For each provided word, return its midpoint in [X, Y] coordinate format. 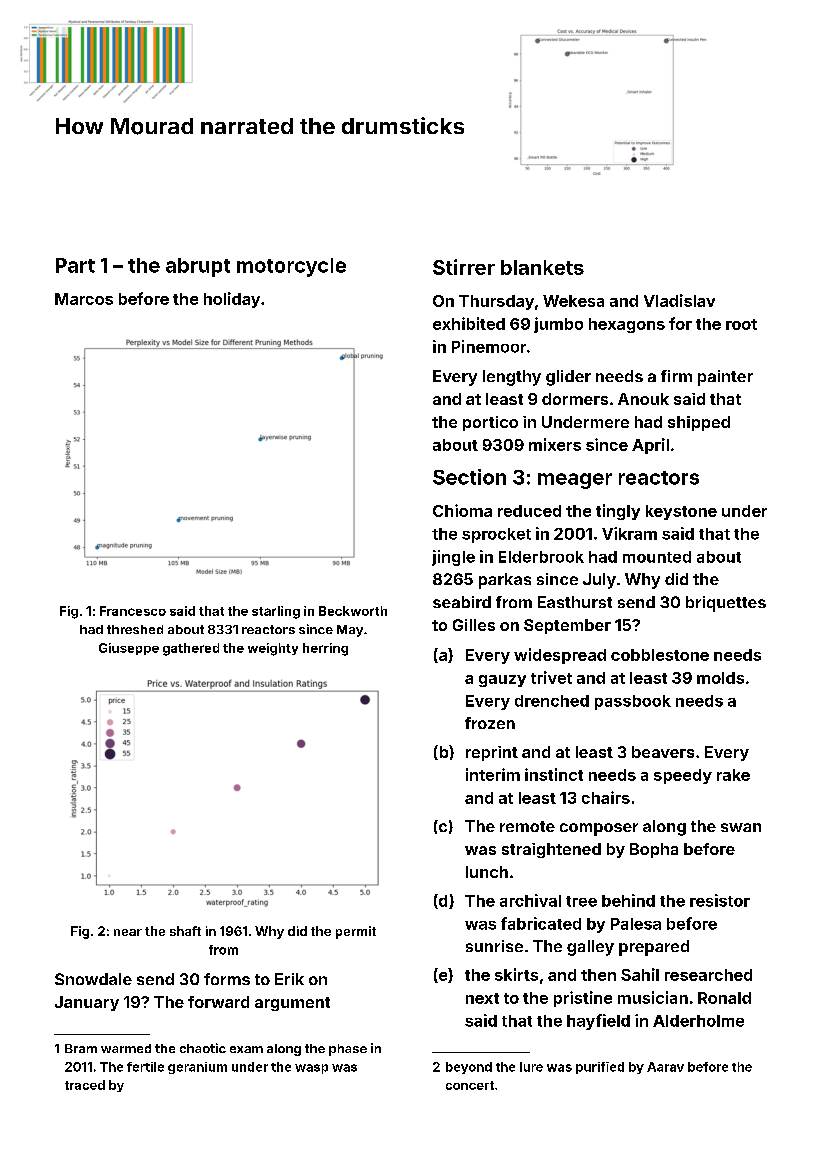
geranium [197, 1068]
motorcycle [291, 267]
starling [276, 612]
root [741, 324]
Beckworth [353, 611]
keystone [681, 512]
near [128, 932]
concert [470, 1085]
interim [493, 774]
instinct [554, 774]
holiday [232, 300]
